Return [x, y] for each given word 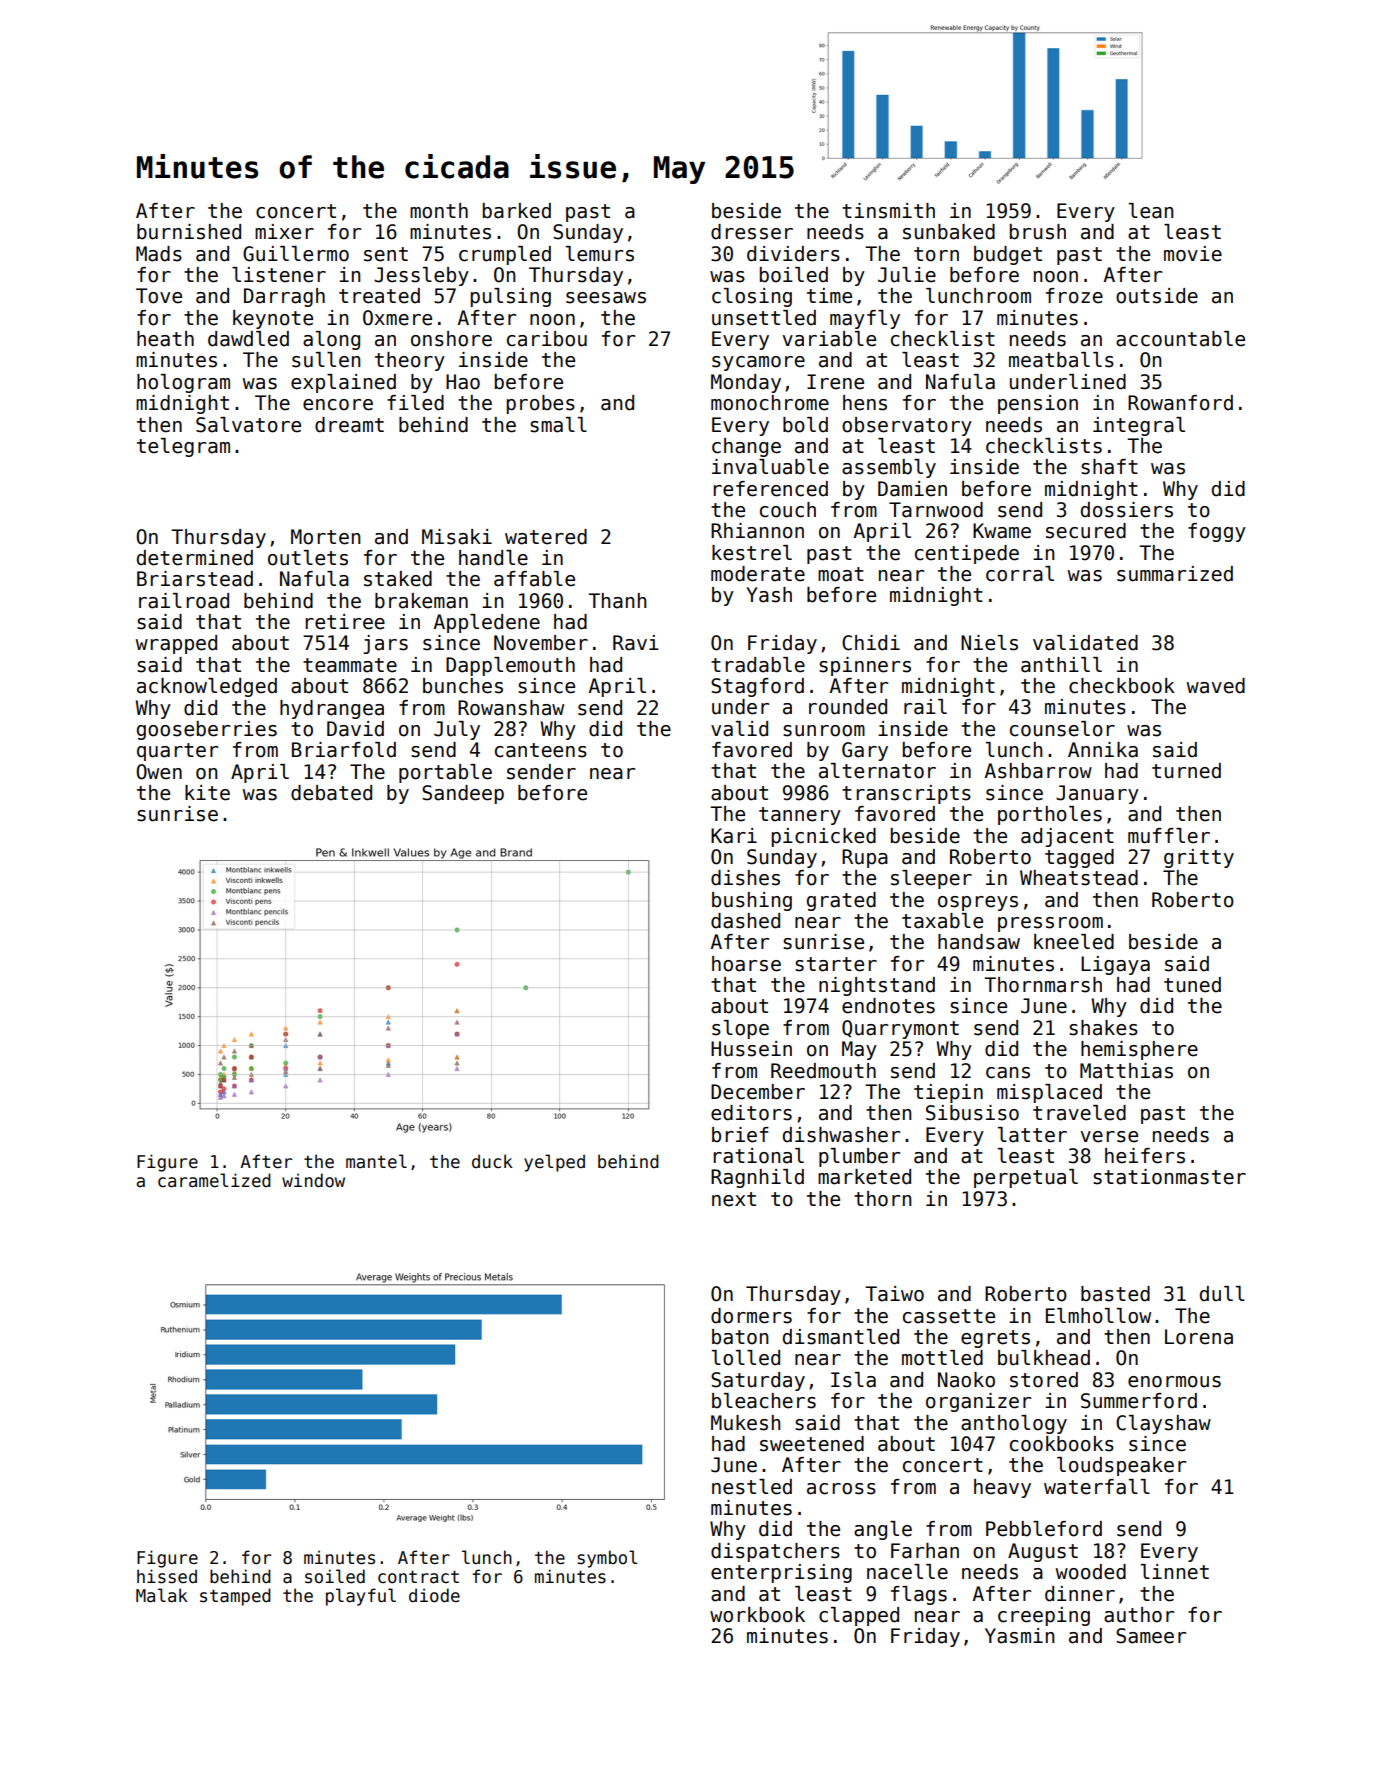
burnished [189, 232]
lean [1151, 211]
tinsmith [888, 211]
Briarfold [344, 750]
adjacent [1067, 837]
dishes [745, 878]
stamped [235, 1597]
